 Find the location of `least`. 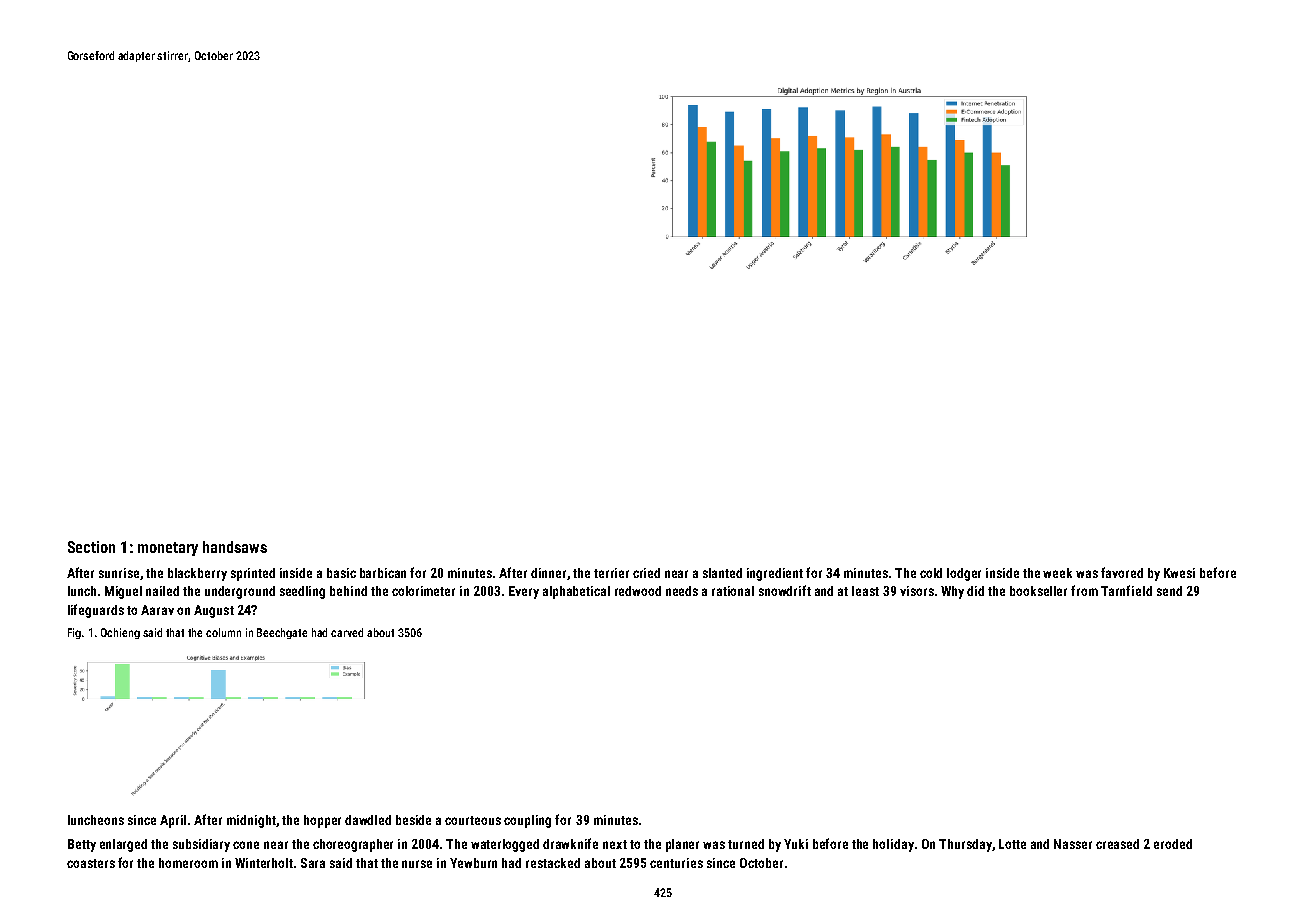

least is located at coordinates (865, 591).
